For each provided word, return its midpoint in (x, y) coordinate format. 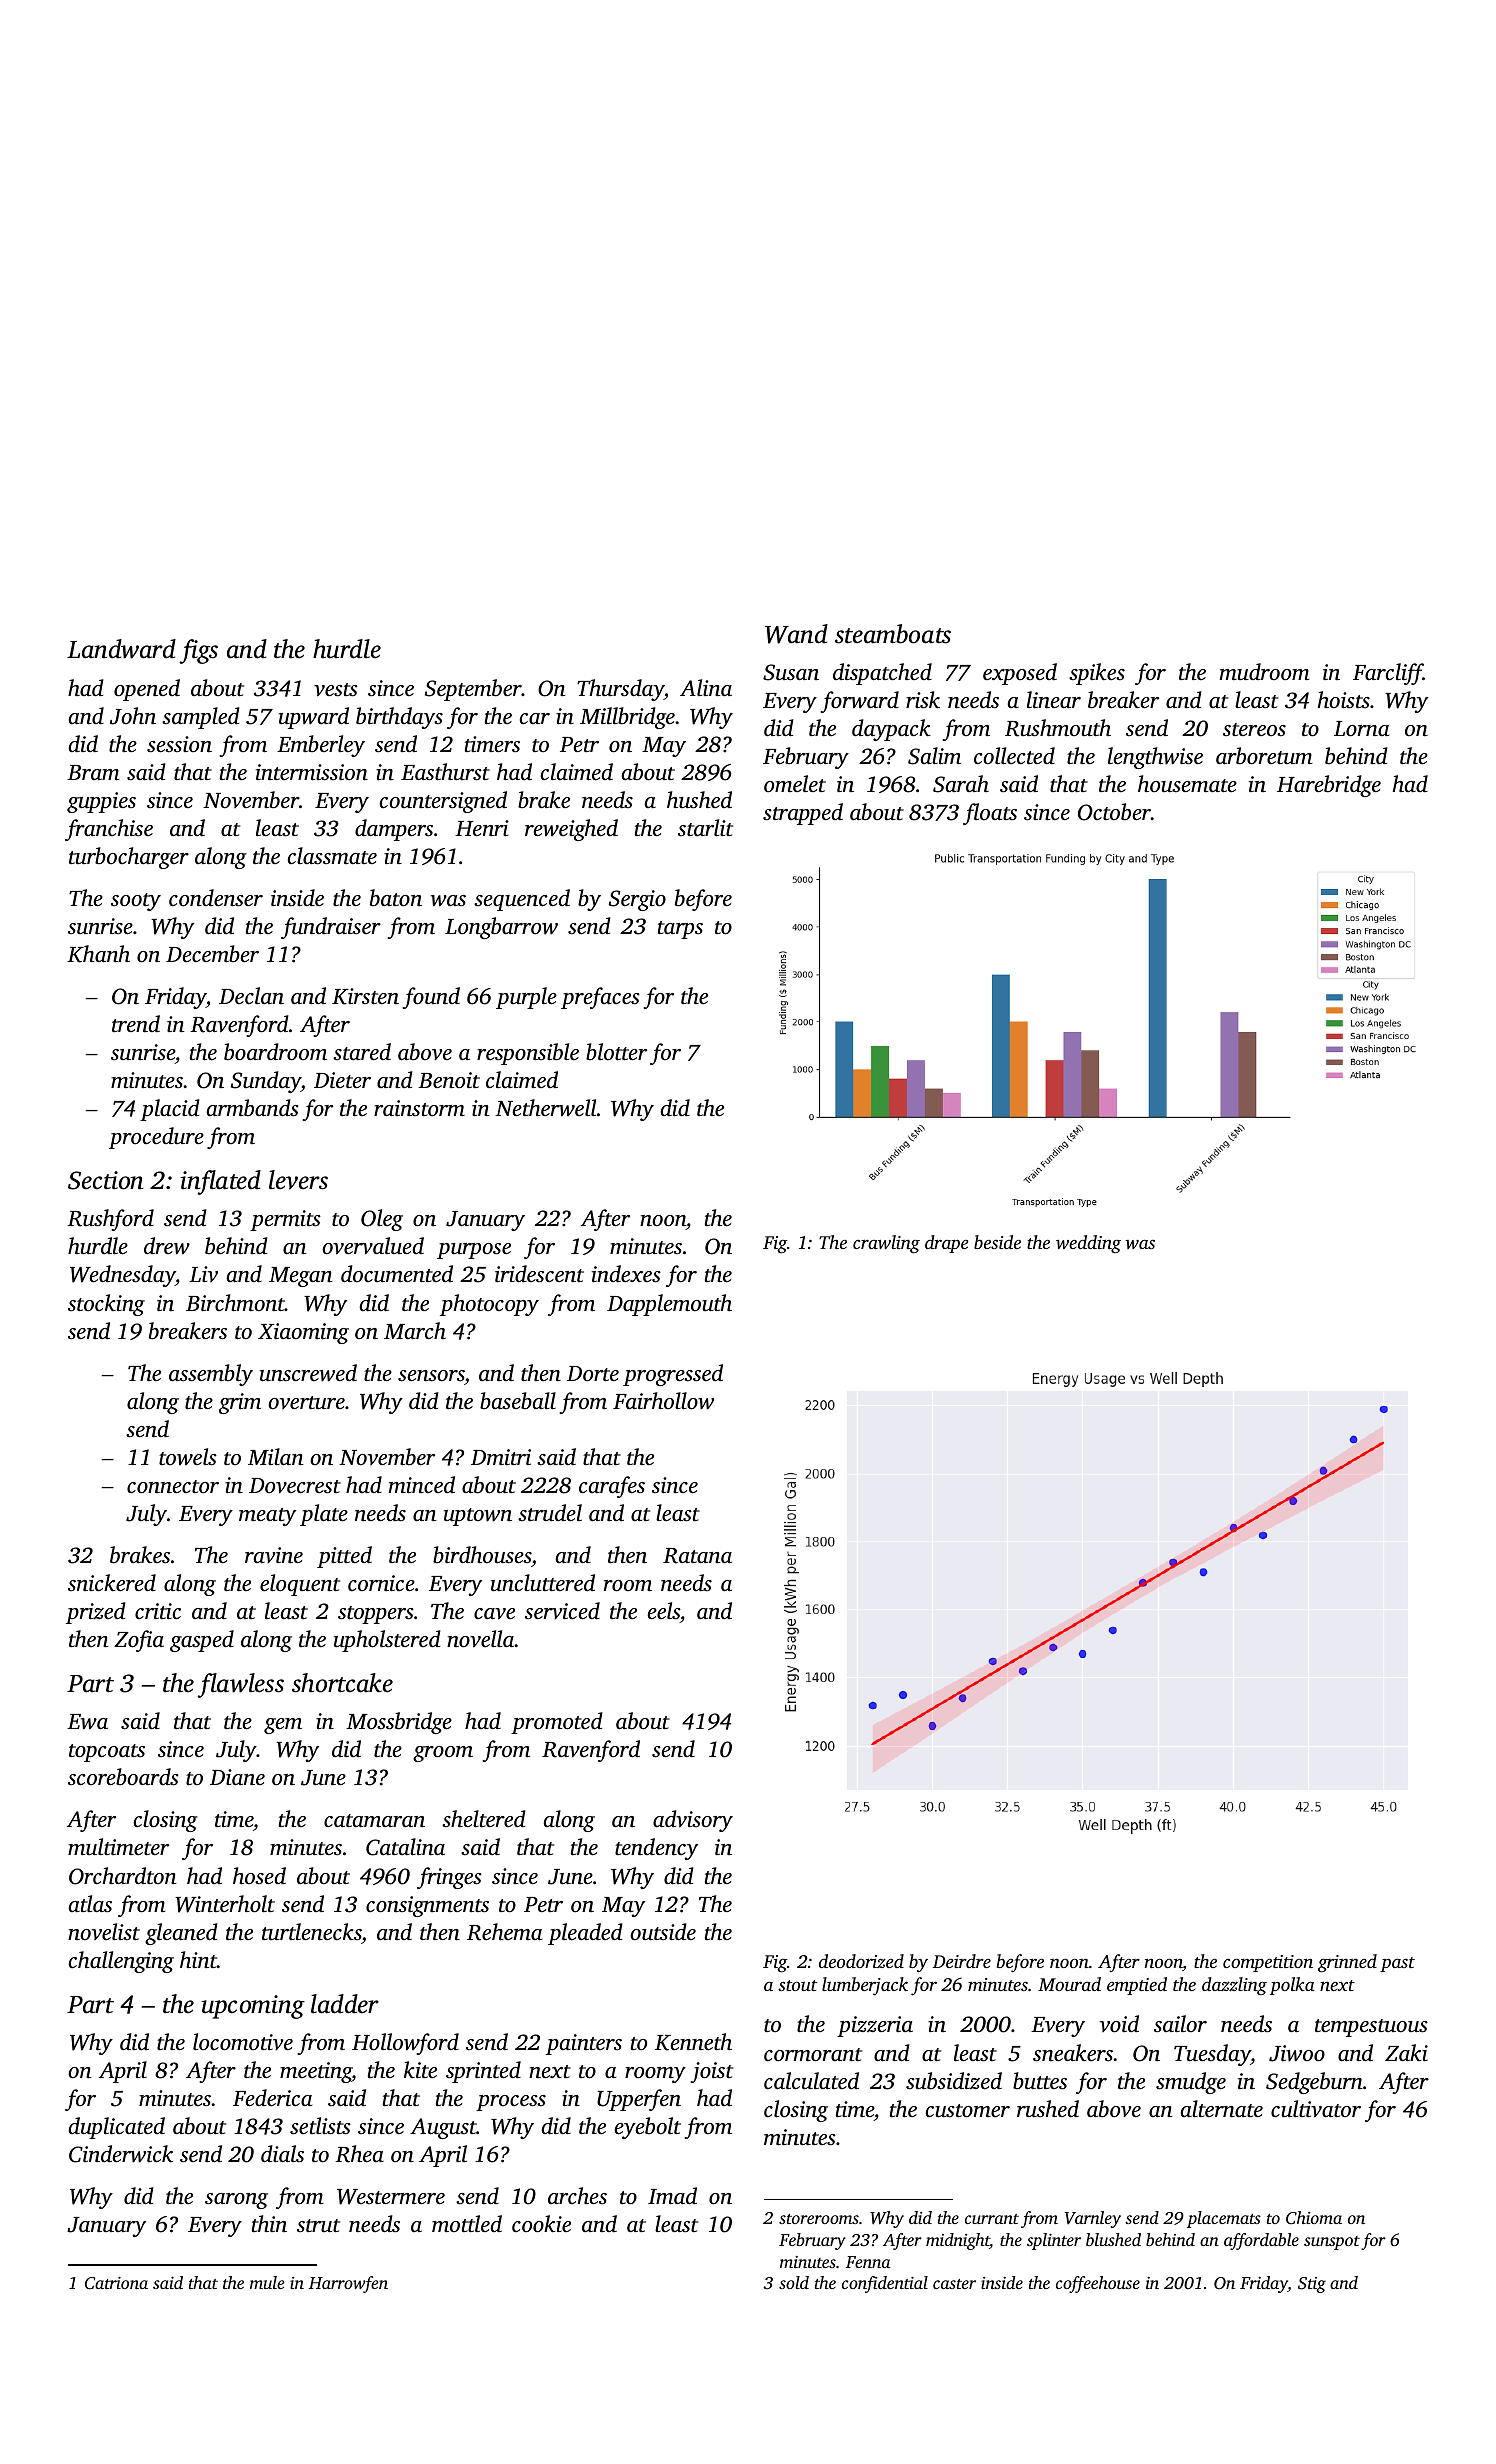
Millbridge (627, 718)
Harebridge (1329, 786)
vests (336, 690)
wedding (1088, 1244)
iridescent (539, 1274)
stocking (106, 1305)
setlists (320, 2126)
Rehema (504, 1932)
